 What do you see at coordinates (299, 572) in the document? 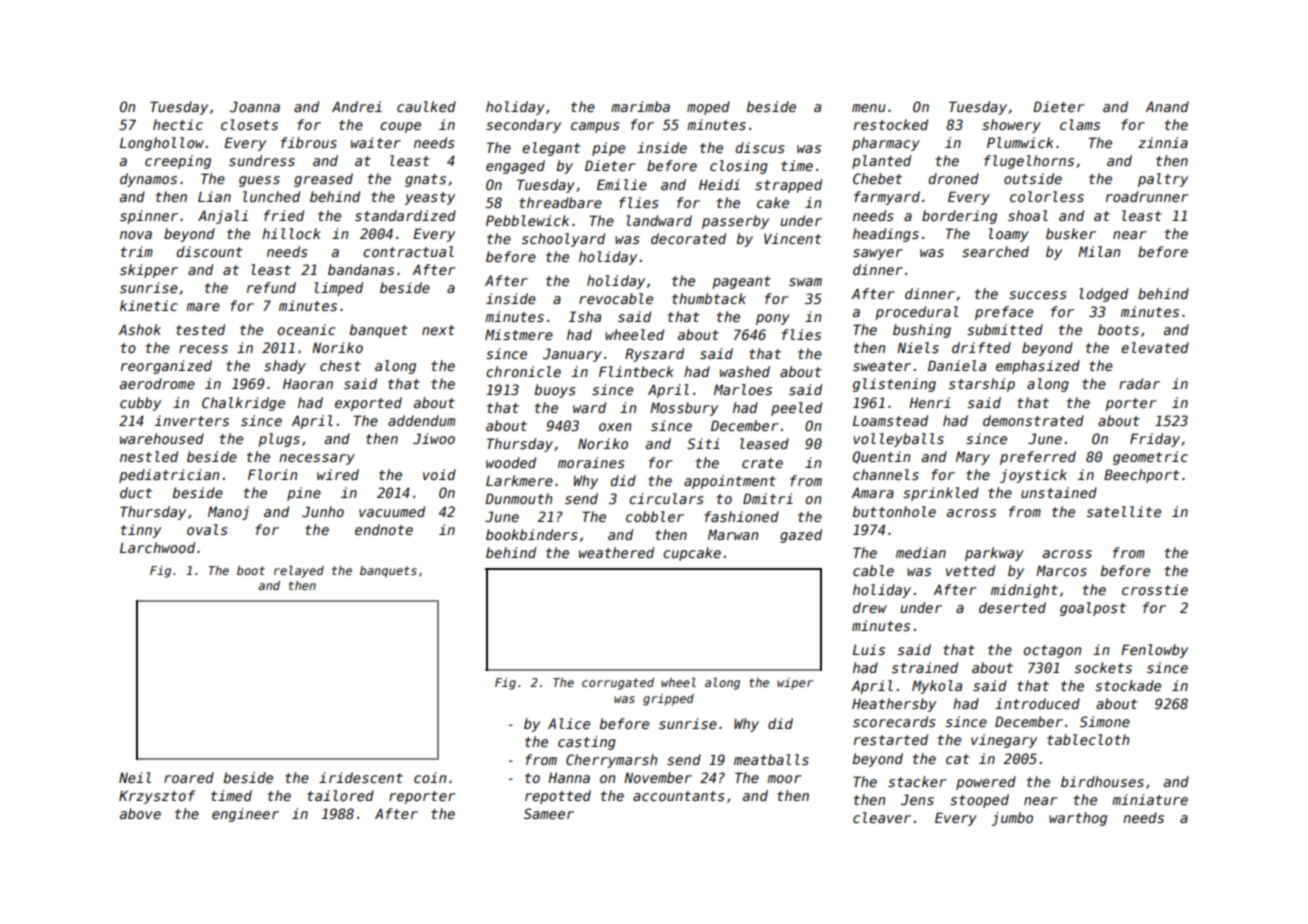
I see `relayed` at bounding box center [299, 572].
